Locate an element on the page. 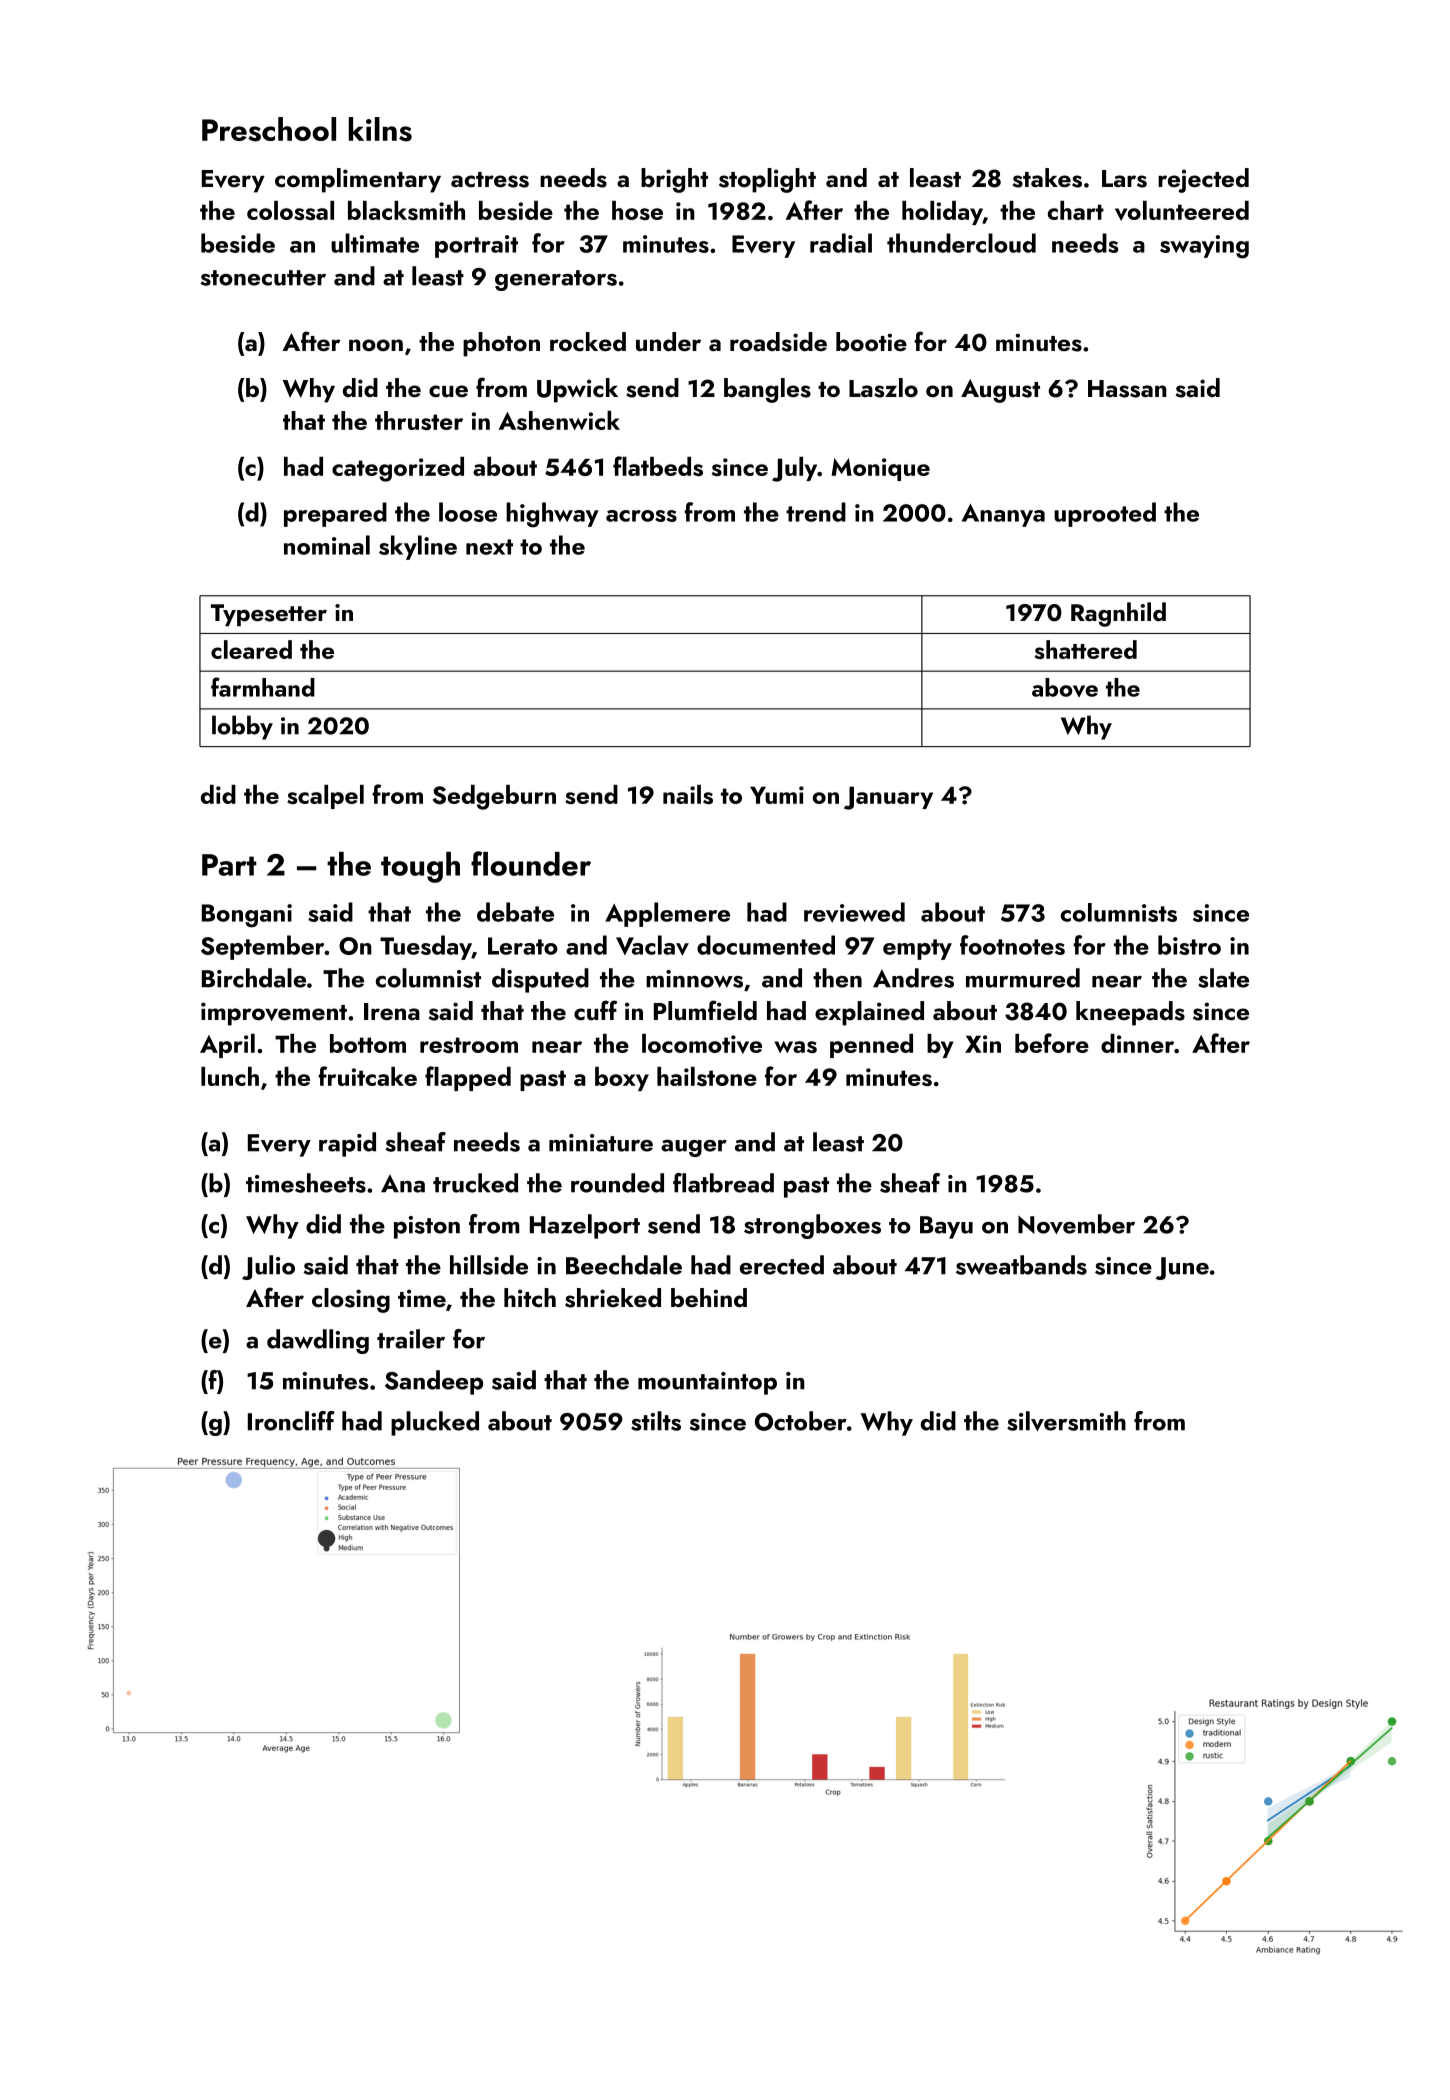 This page has height=2100, width=1450. uprooted is located at coordinates (1105, 514).
